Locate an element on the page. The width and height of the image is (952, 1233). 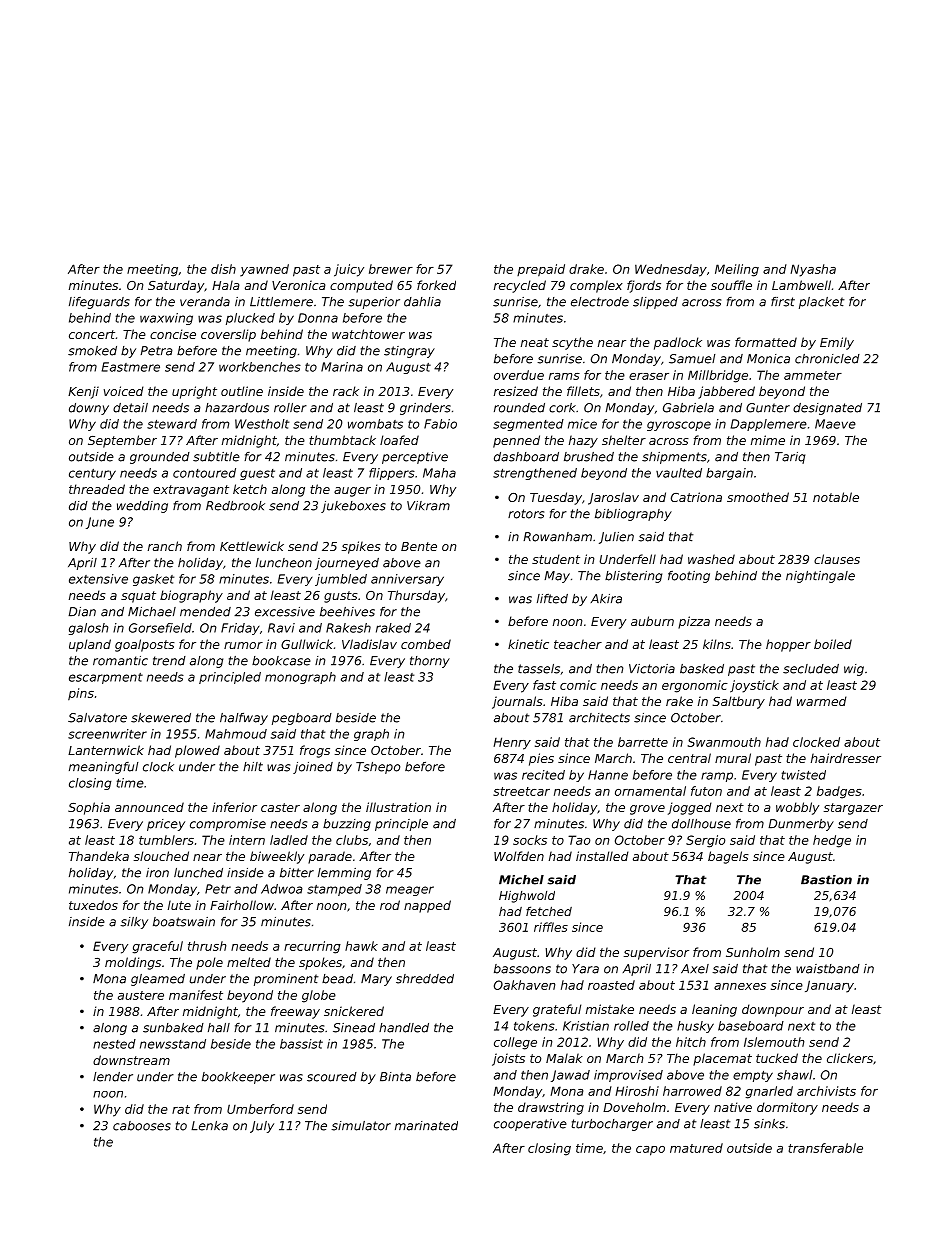
plucked is located at coordinates (250, 319).
